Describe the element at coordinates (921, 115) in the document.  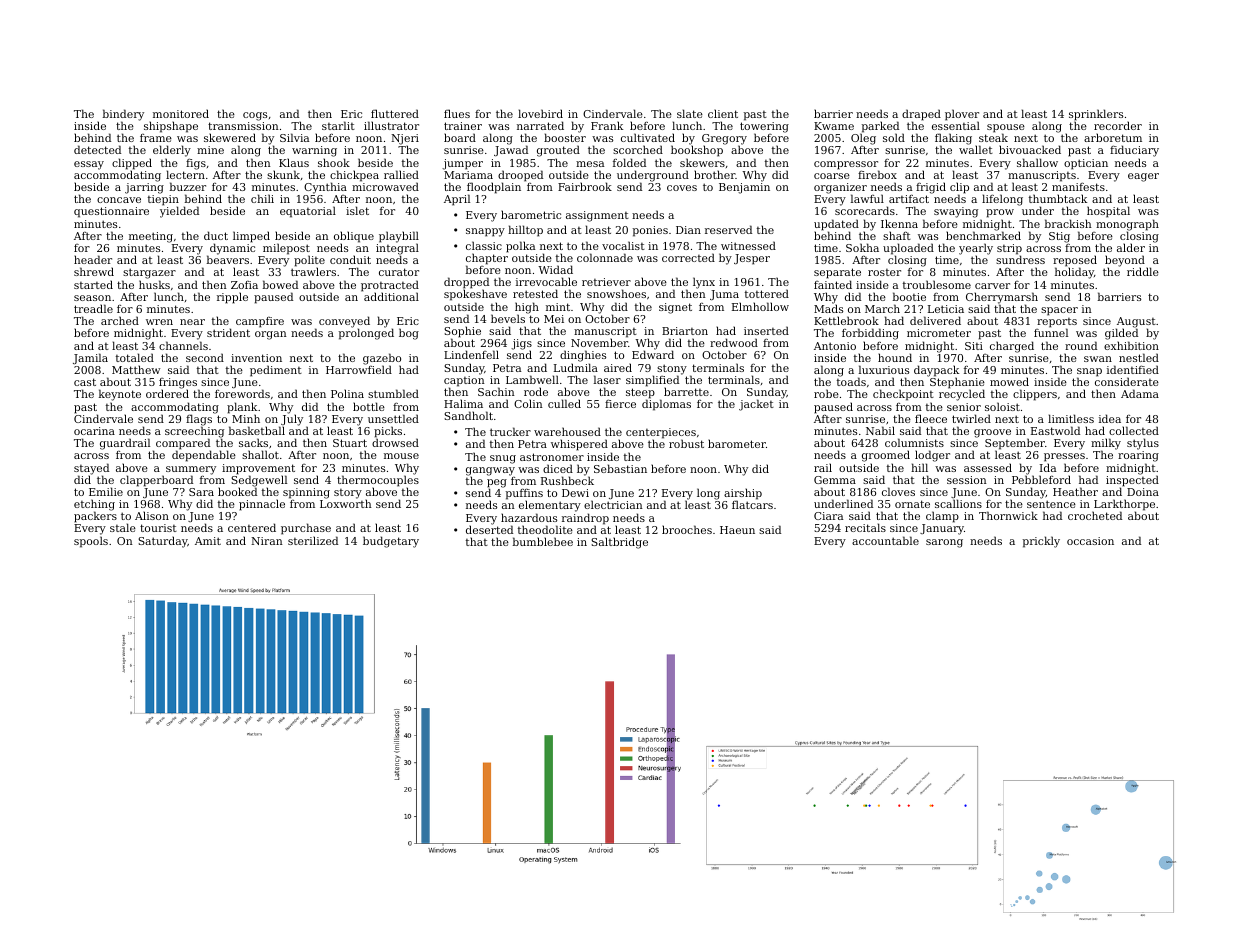
I see `draped` at that location.
